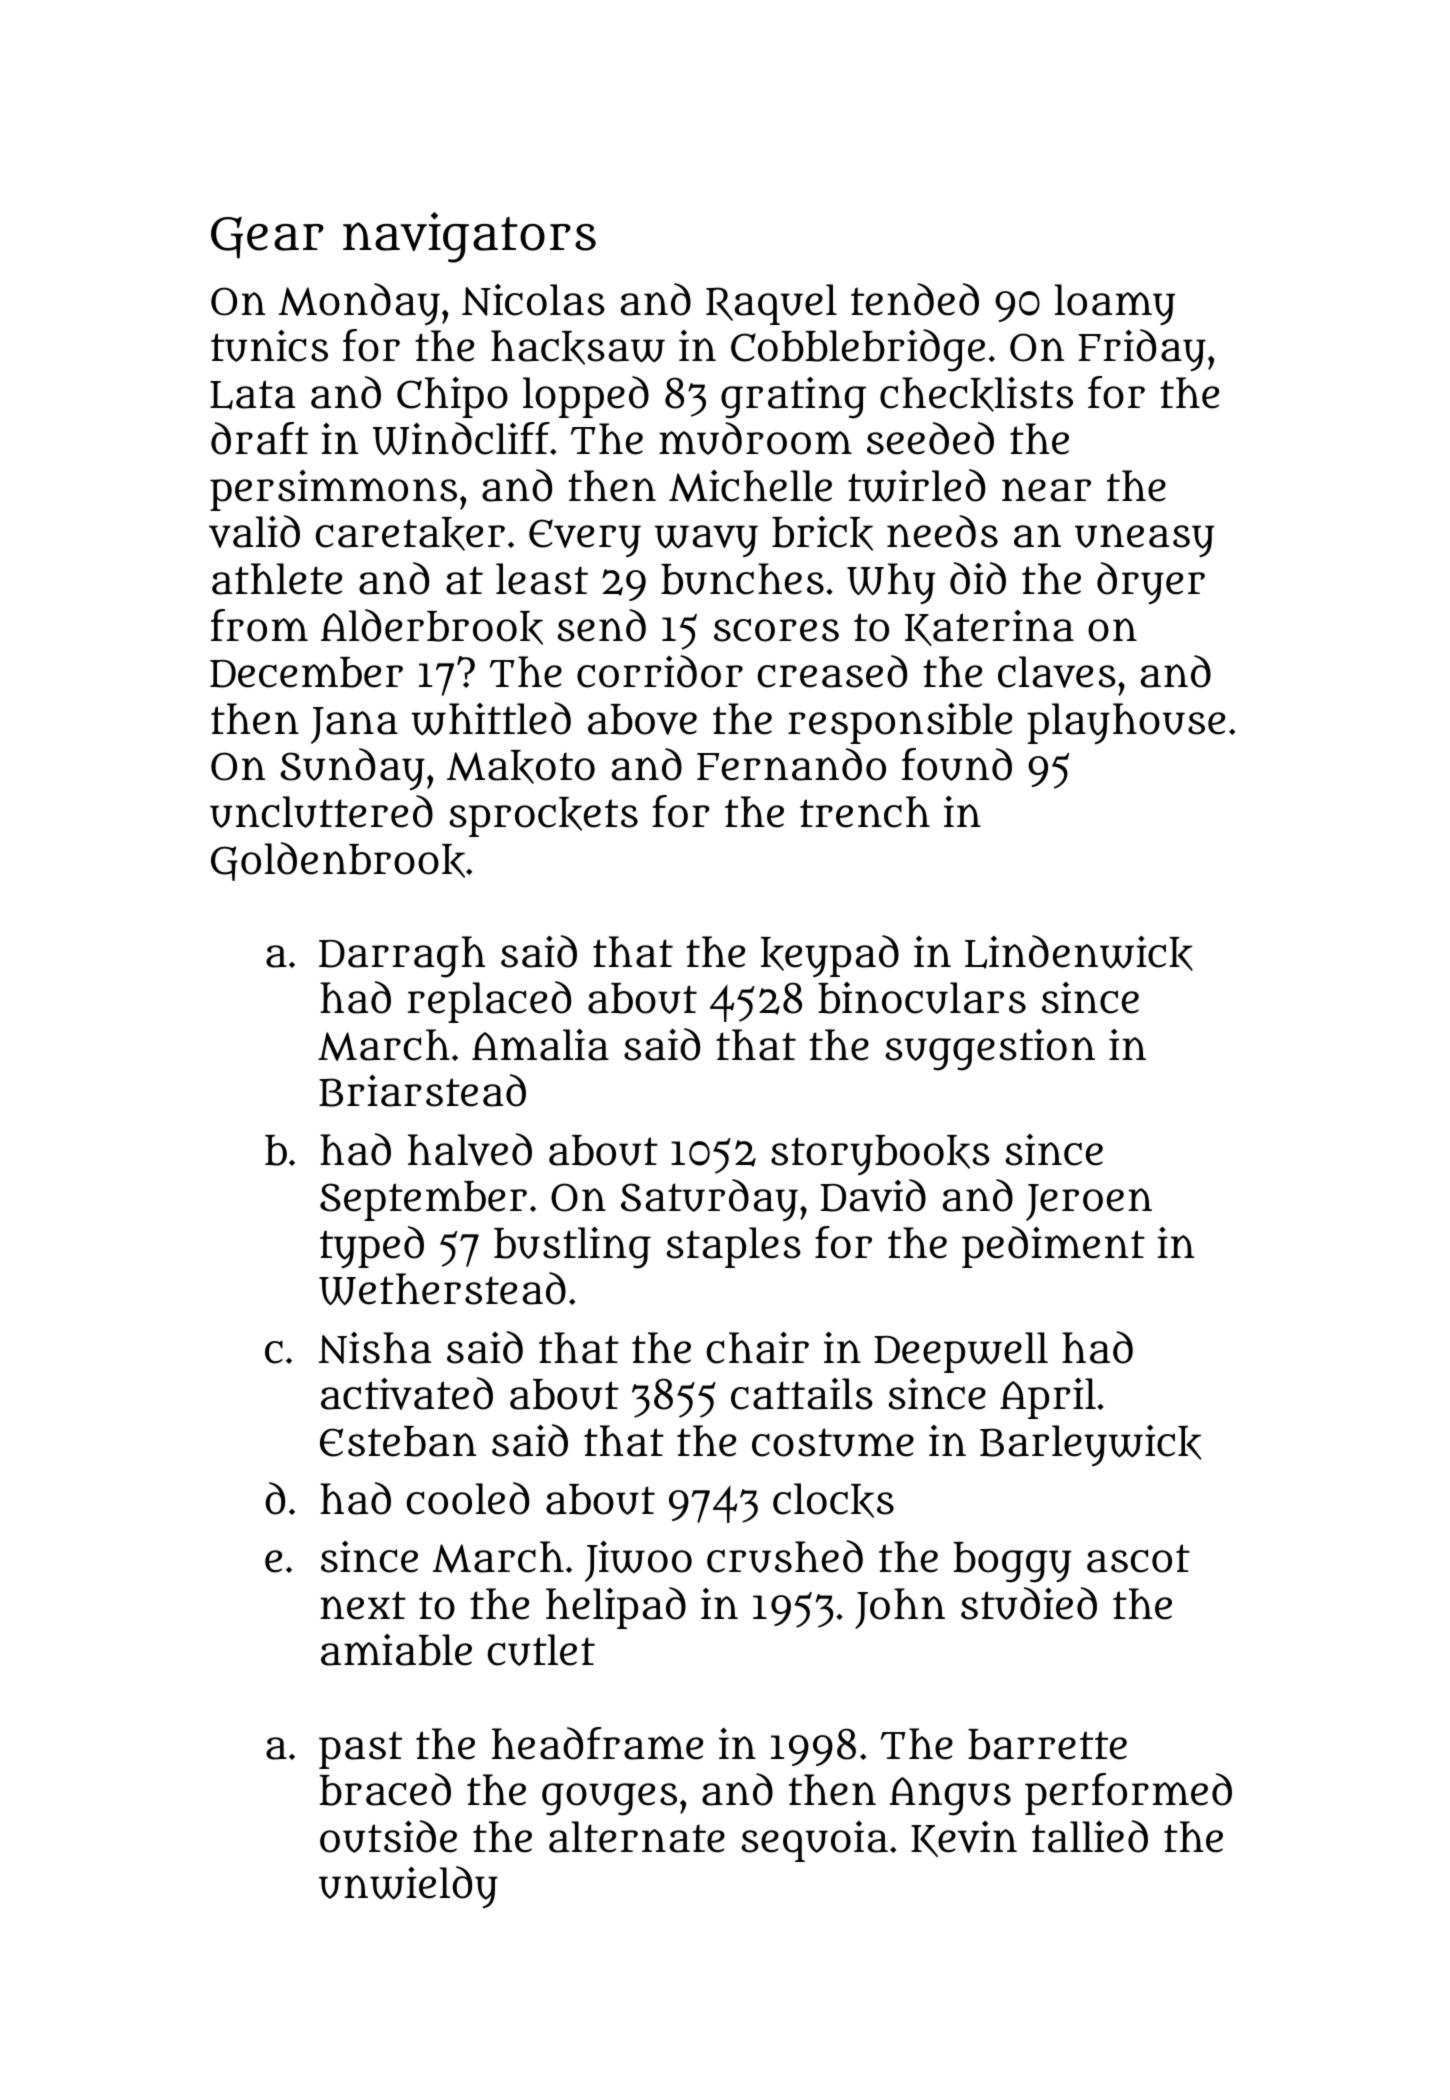 This document has width=1450, height=2100. What do you see at coordinates (822, 533) in the document?
I see `brick` at bounding box center [822, 533].
